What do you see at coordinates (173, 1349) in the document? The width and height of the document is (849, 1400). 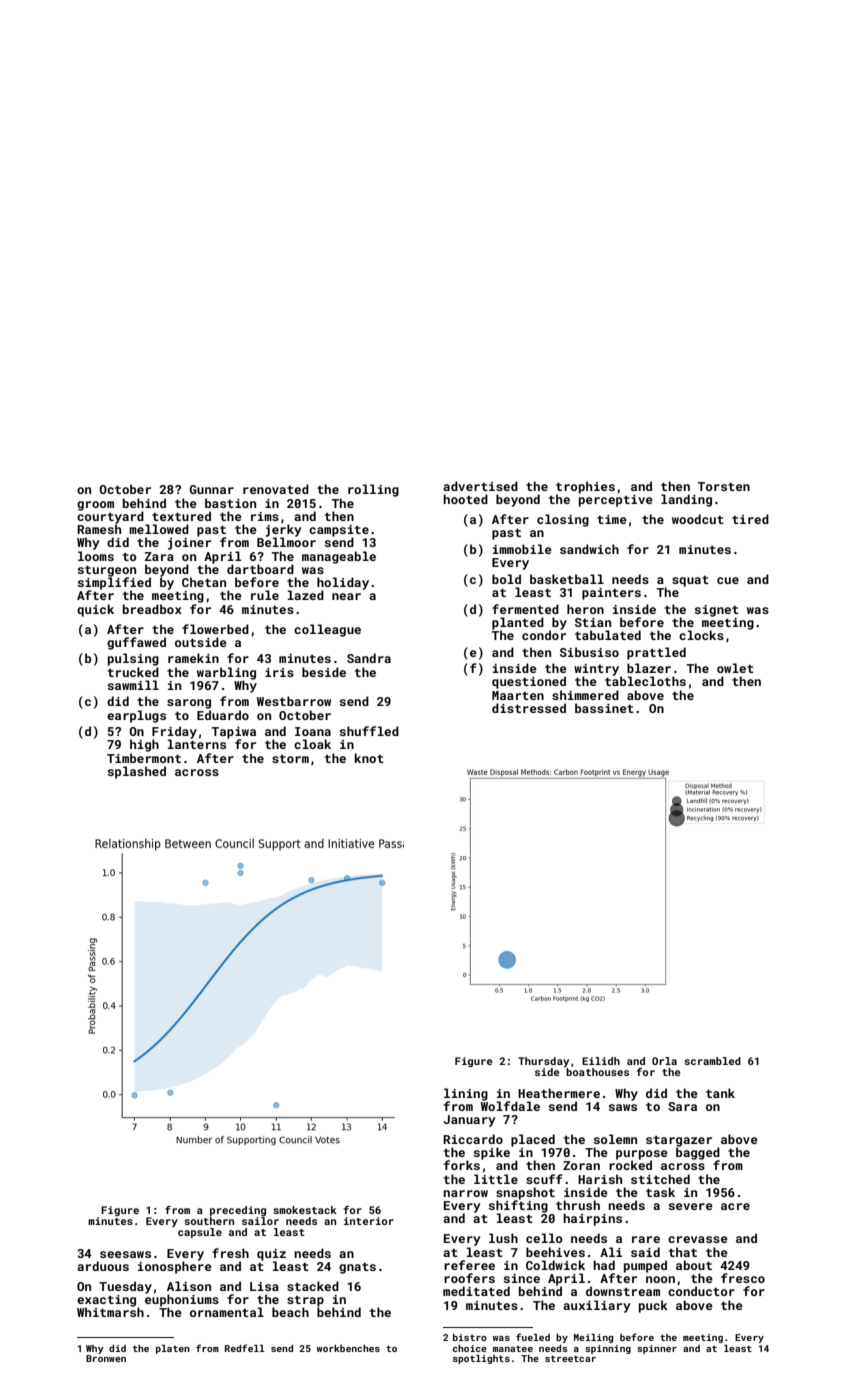 I see `platen` at bounding box center [173, 1349].
